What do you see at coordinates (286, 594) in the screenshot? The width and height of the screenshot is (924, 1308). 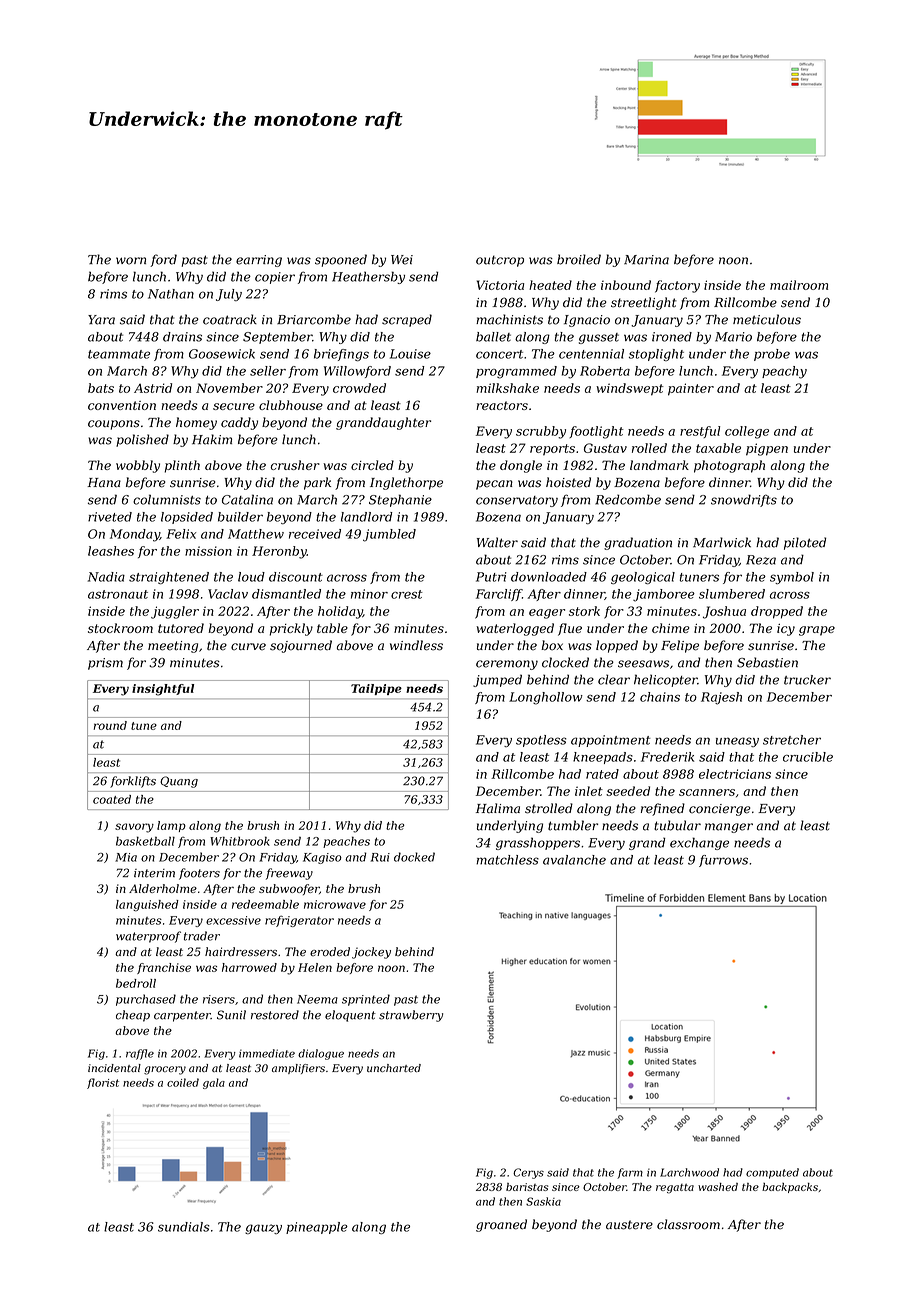 I see `dismantled` at bounding box center [286, 594].
